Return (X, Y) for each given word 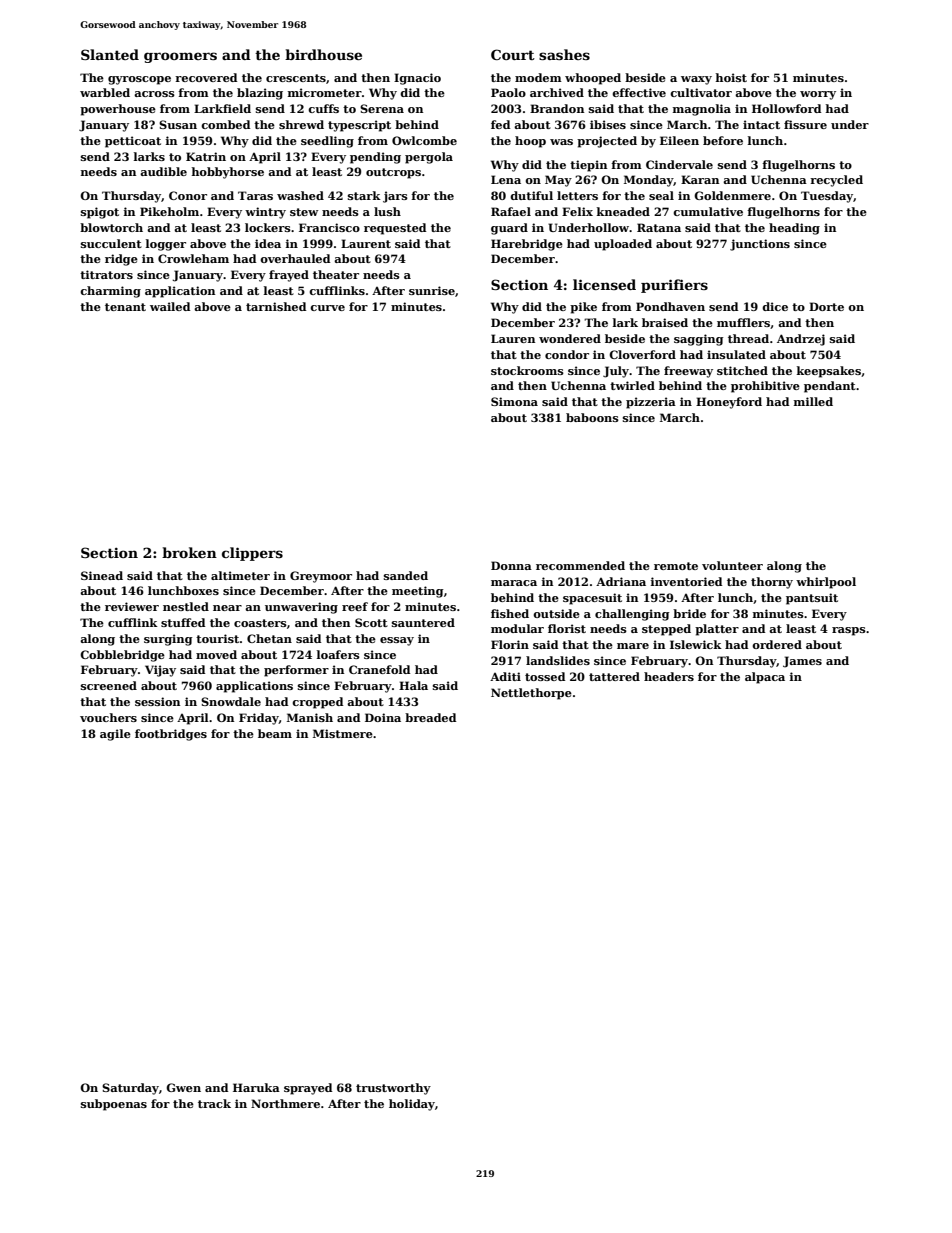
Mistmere (343, 733)
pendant (830, 387)
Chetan (269, 638)
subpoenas (114, 1105)
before (723, 140)
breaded (431, 717)
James (802, 662)
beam (275, 733)
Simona (514, 401)
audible (163, 171)
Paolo (508, 92)
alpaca (765, 678)
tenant (125, 307)
